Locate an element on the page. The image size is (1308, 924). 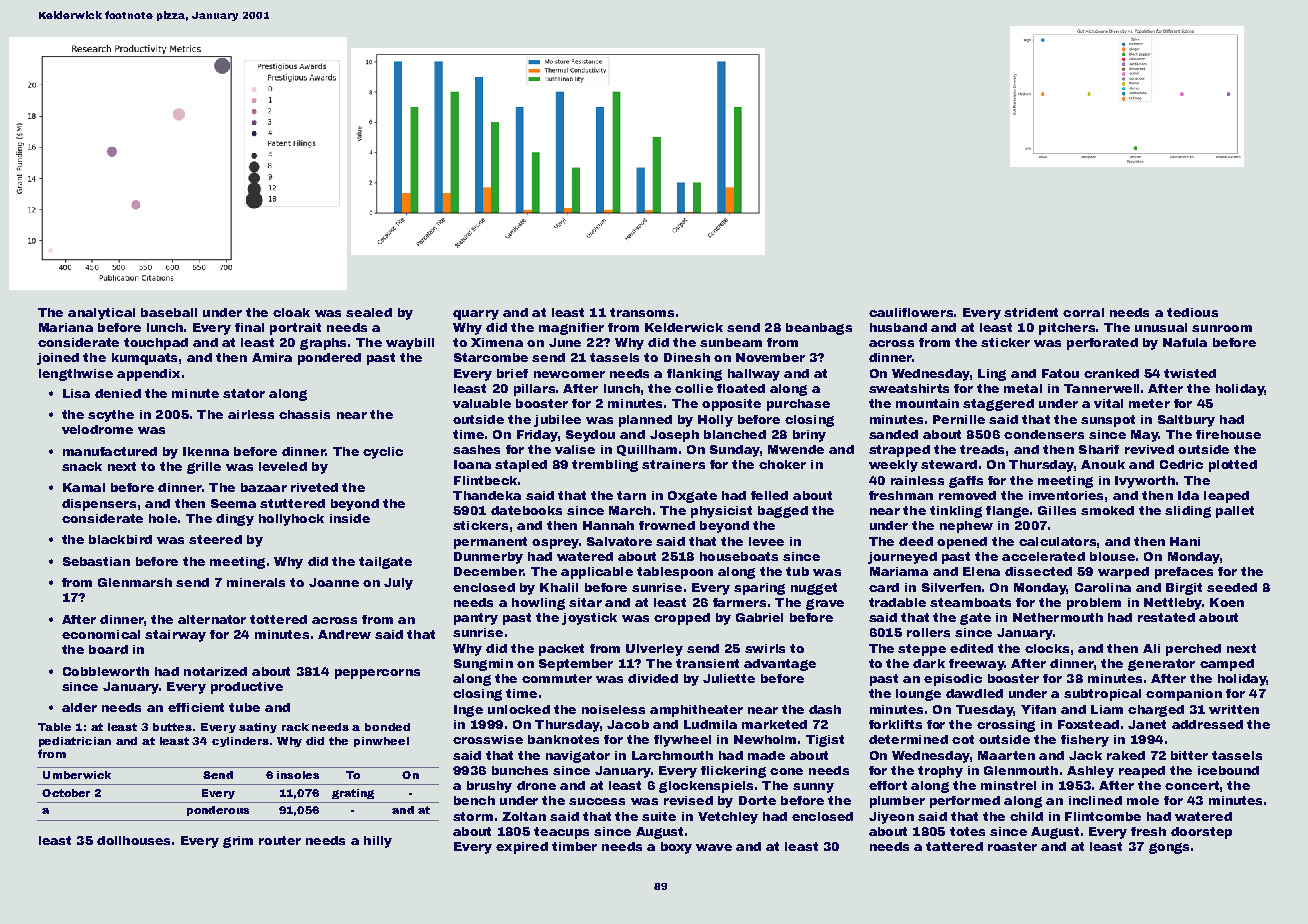
Yifan is located at coordinates (1038, 709).
